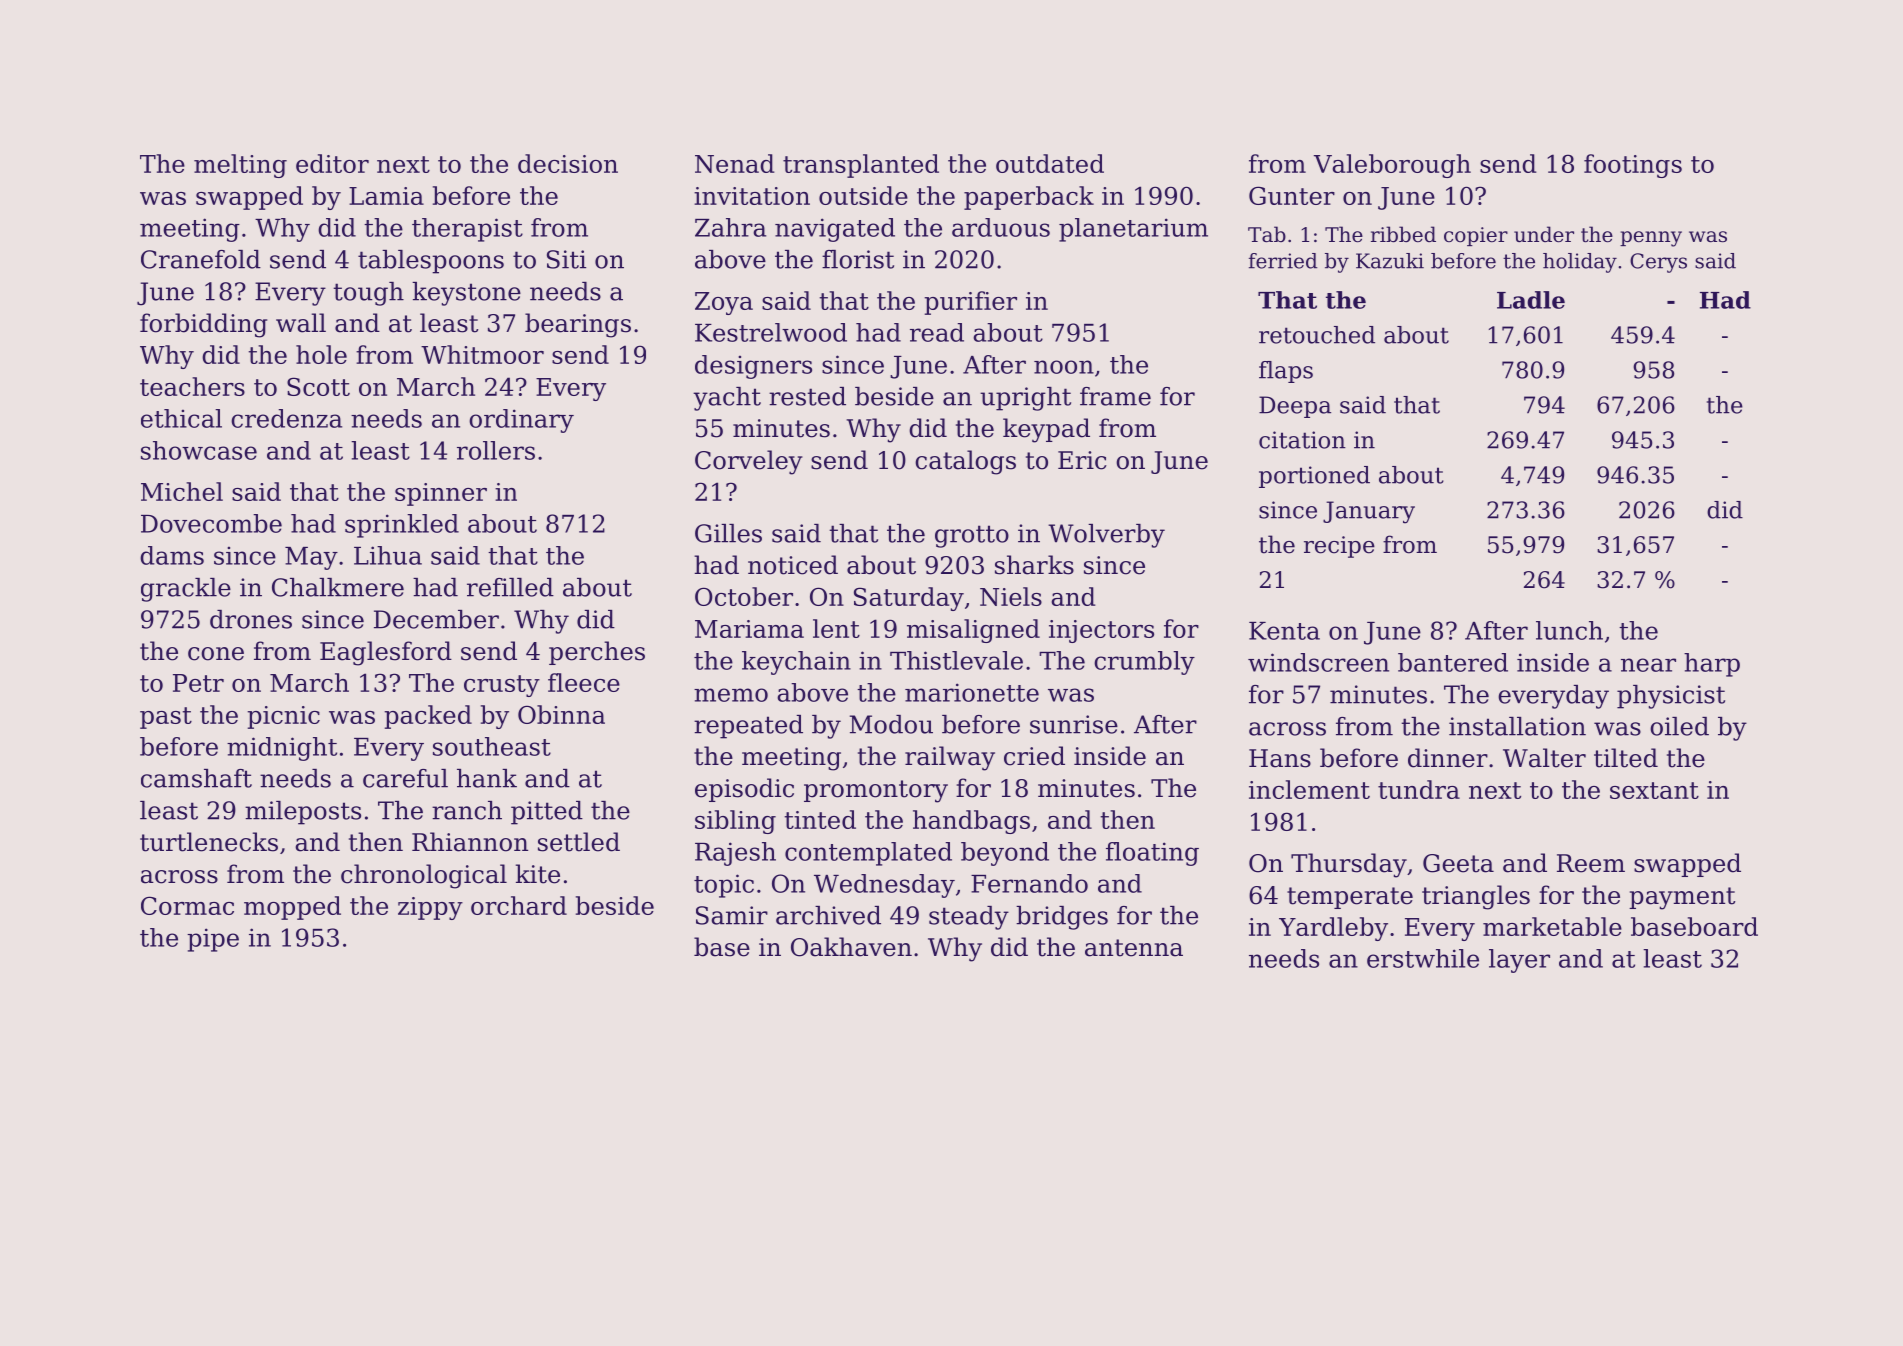 The image size is (1903, 1346). Describe the element at coordinates (240, 166) in the screenshot. I see `melting` at that location.
